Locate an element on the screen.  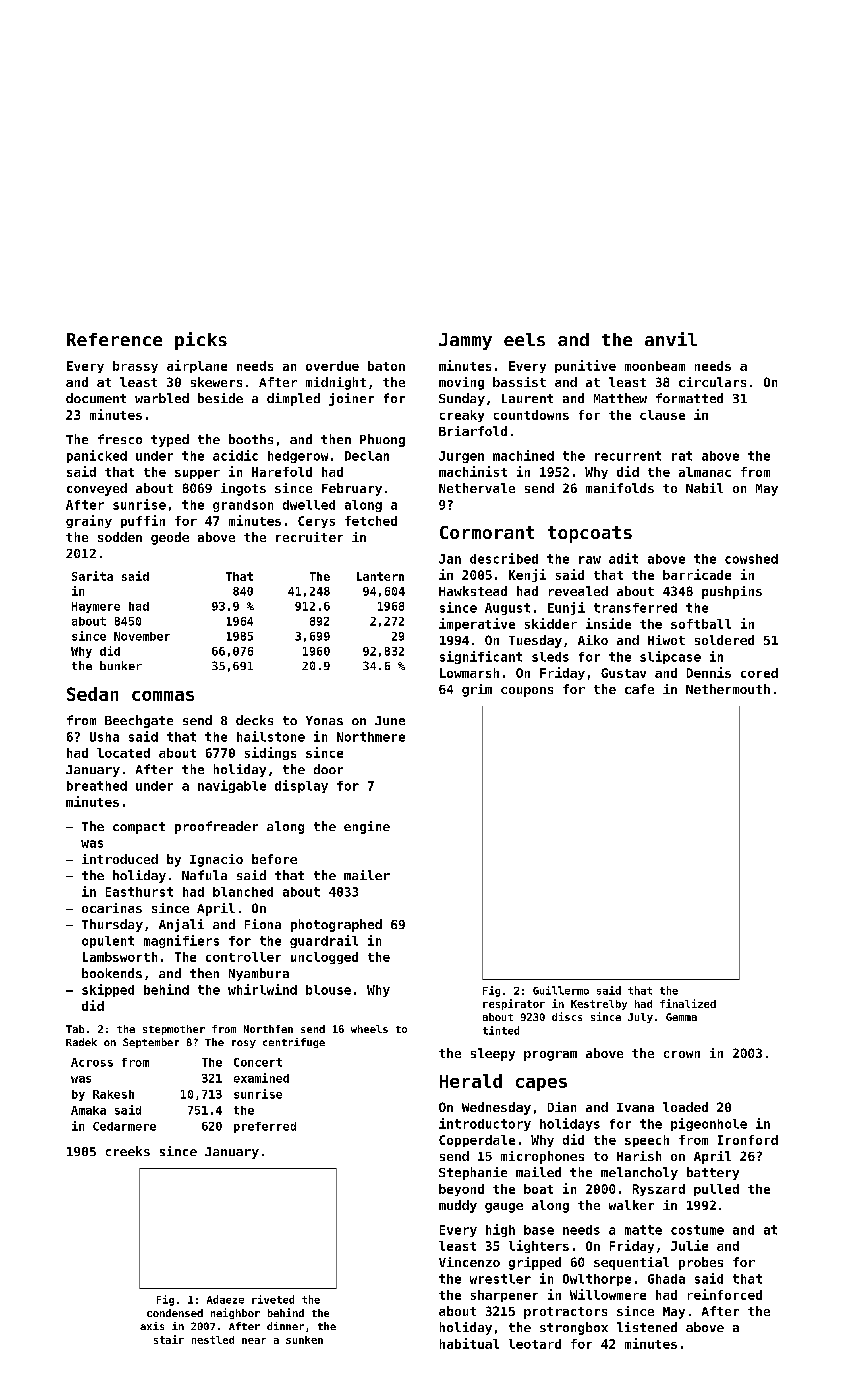
Hiwot is located at coordinates (666, 640).
